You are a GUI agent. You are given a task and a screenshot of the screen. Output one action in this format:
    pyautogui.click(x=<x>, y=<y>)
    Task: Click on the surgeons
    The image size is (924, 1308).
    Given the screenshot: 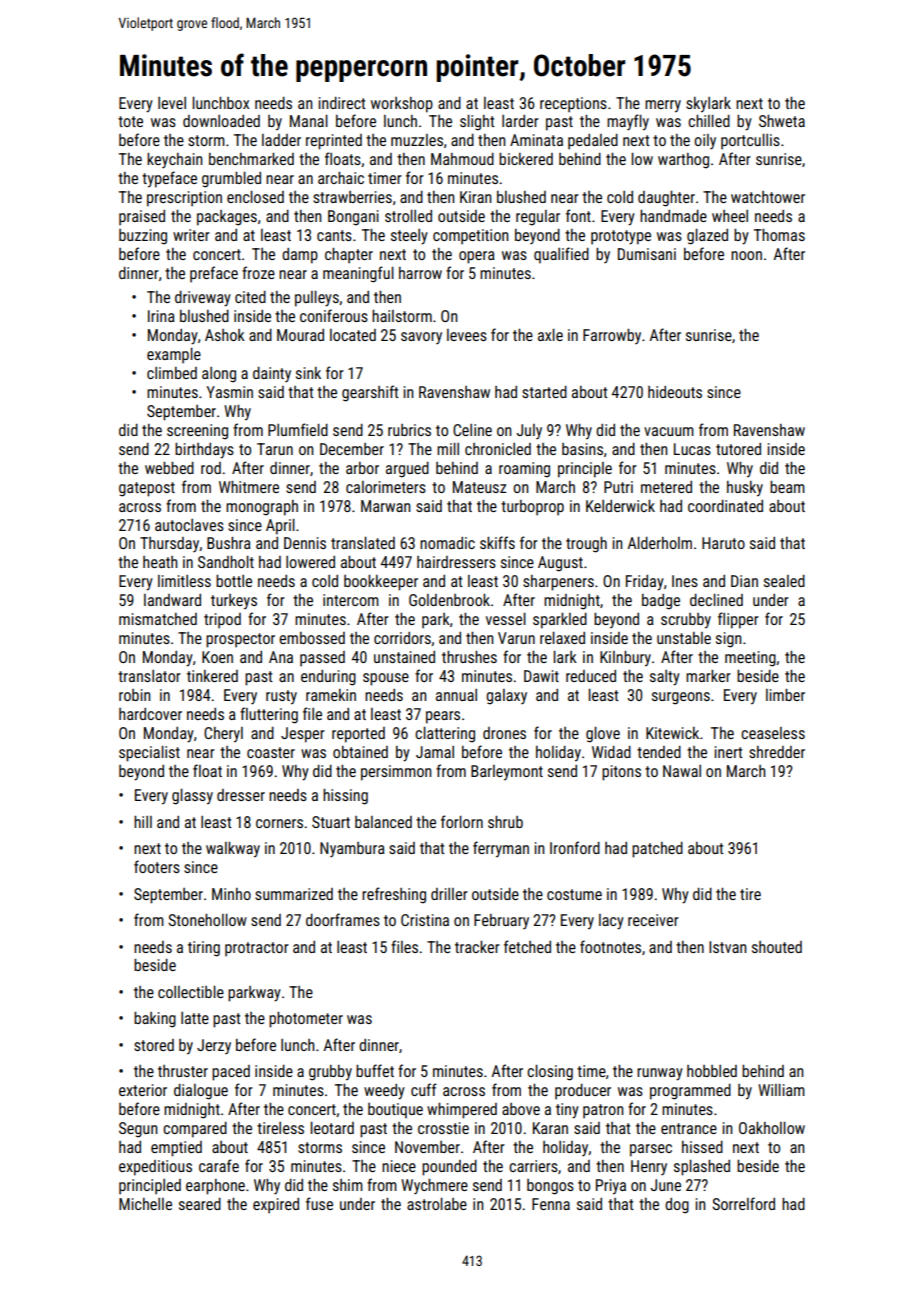 What is the action you would take?
    pyautogui.click(x=681, y=698)
